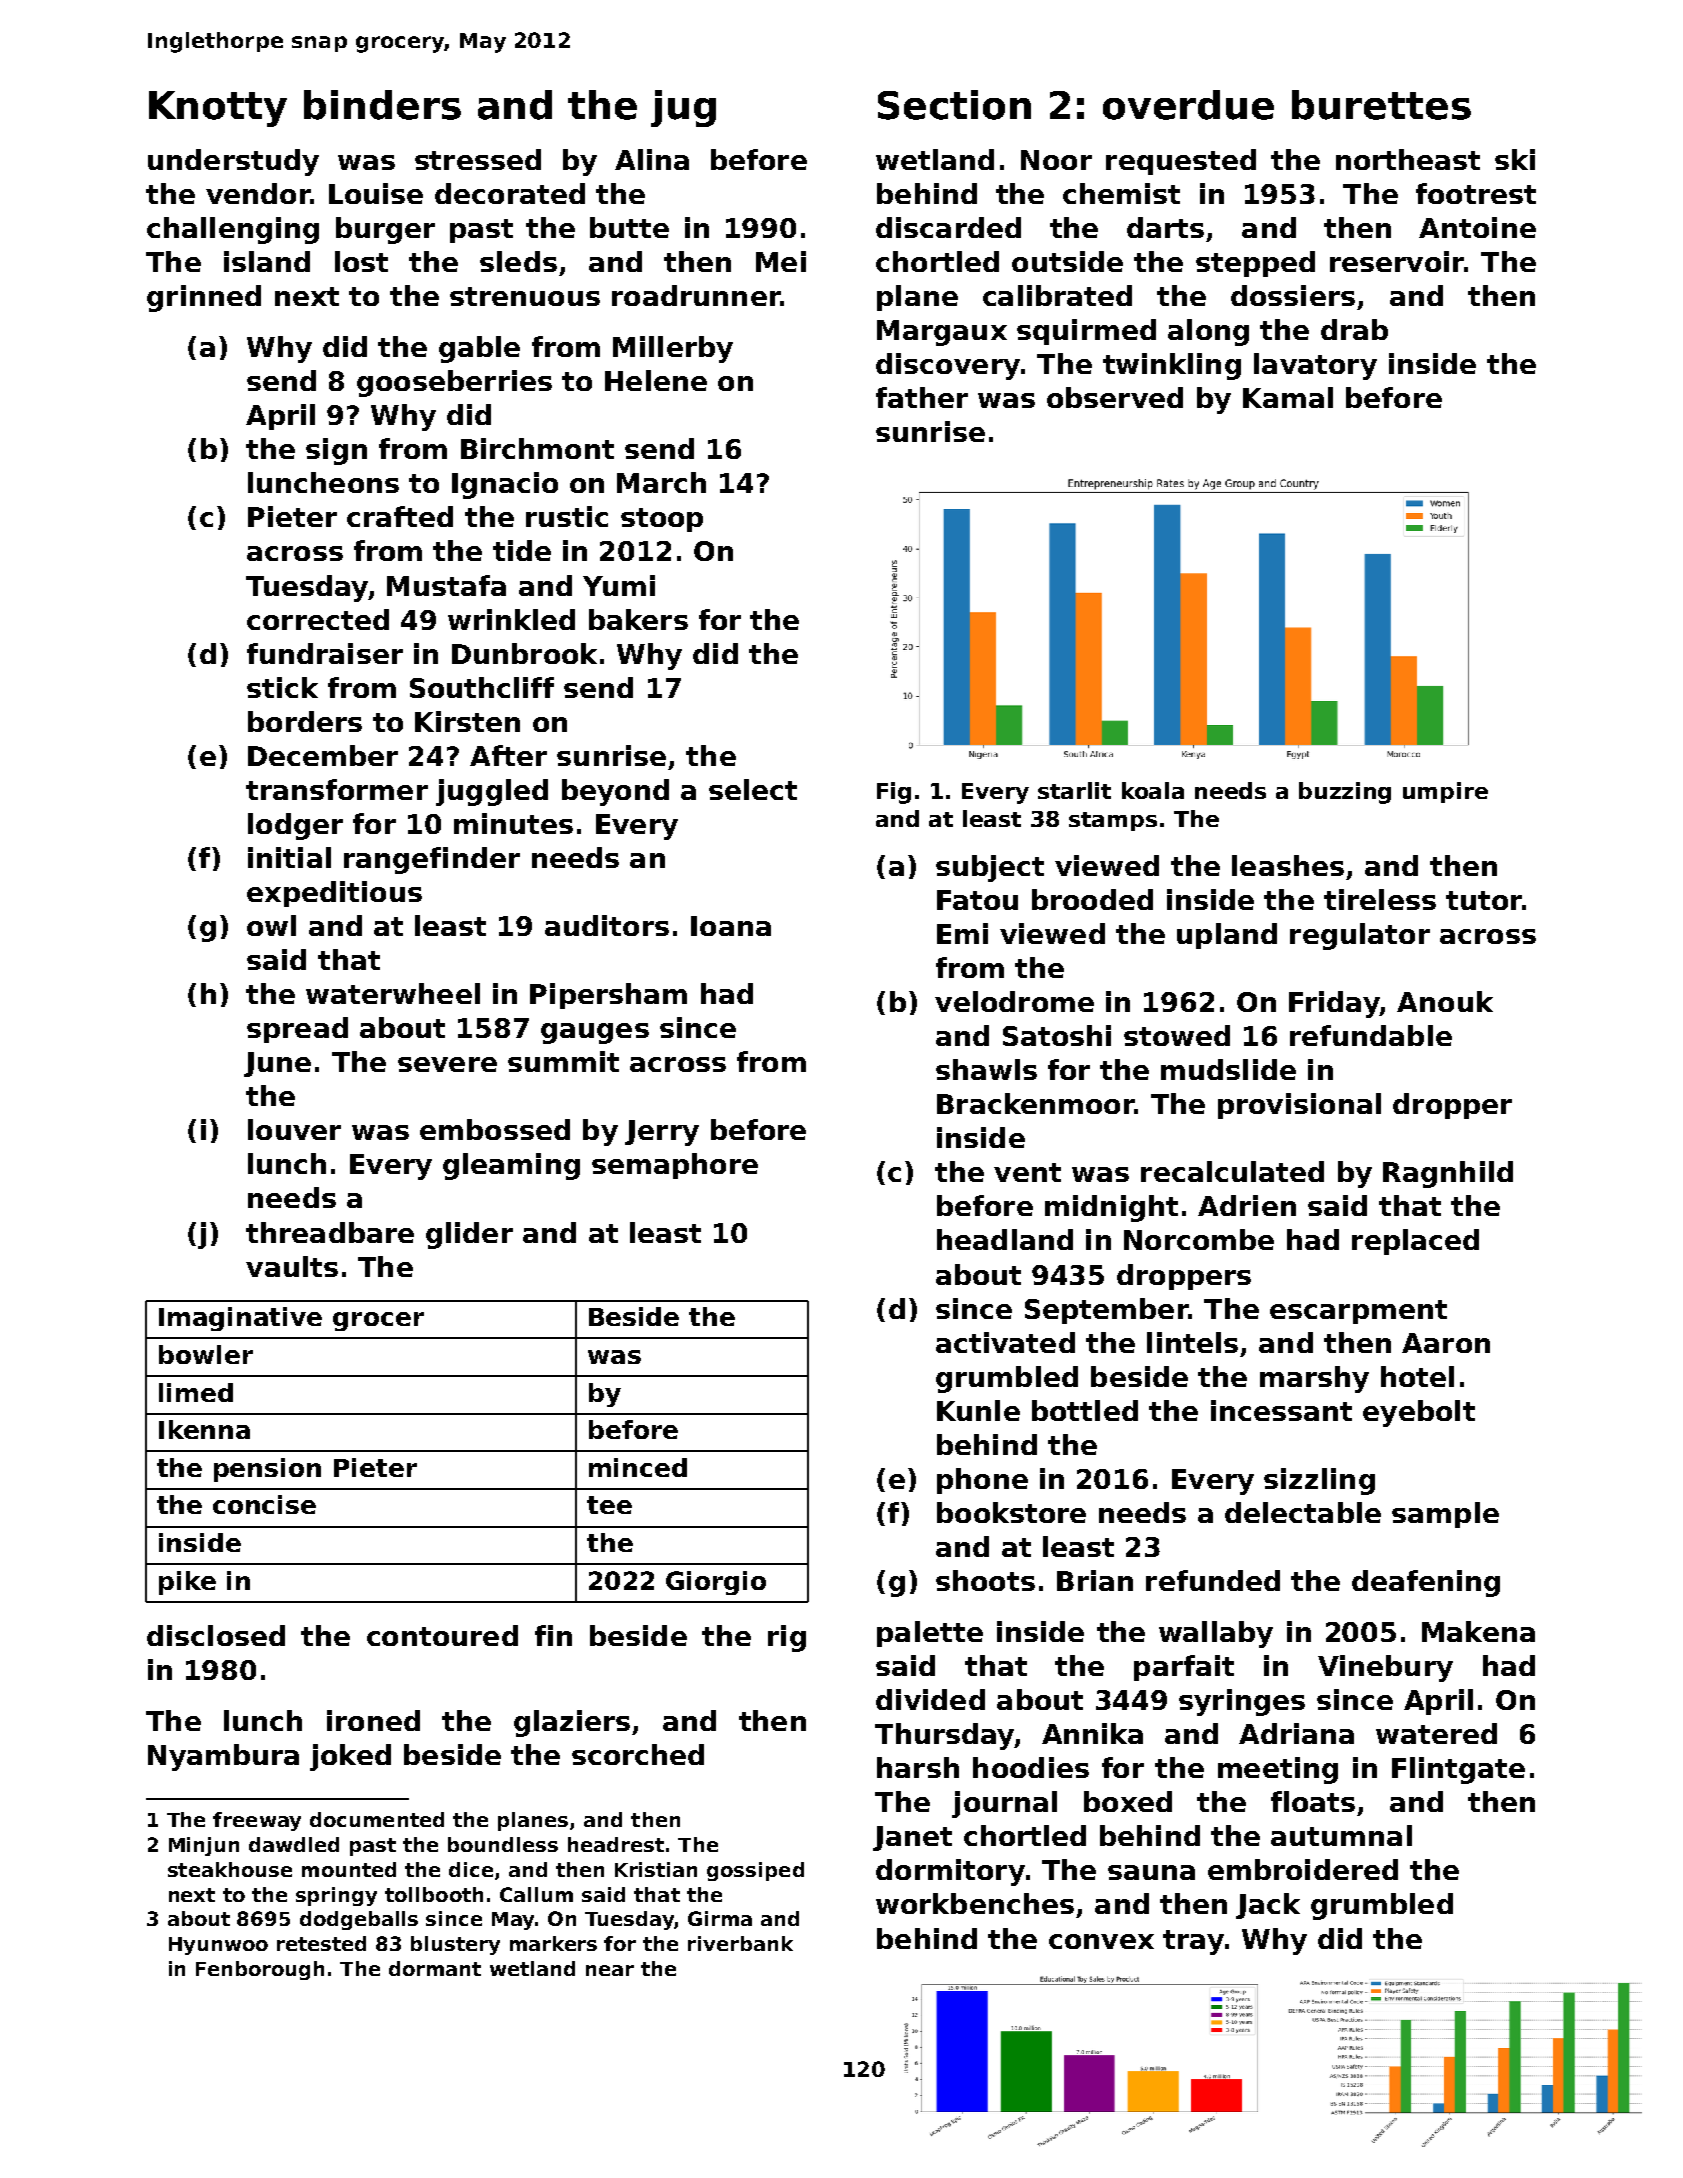 The width and height of the screenshot is (1683, 2178). What do you see at coordinates (781, 261) in the screenshot?
I see `Mei` at bounding box center [781, 261].
